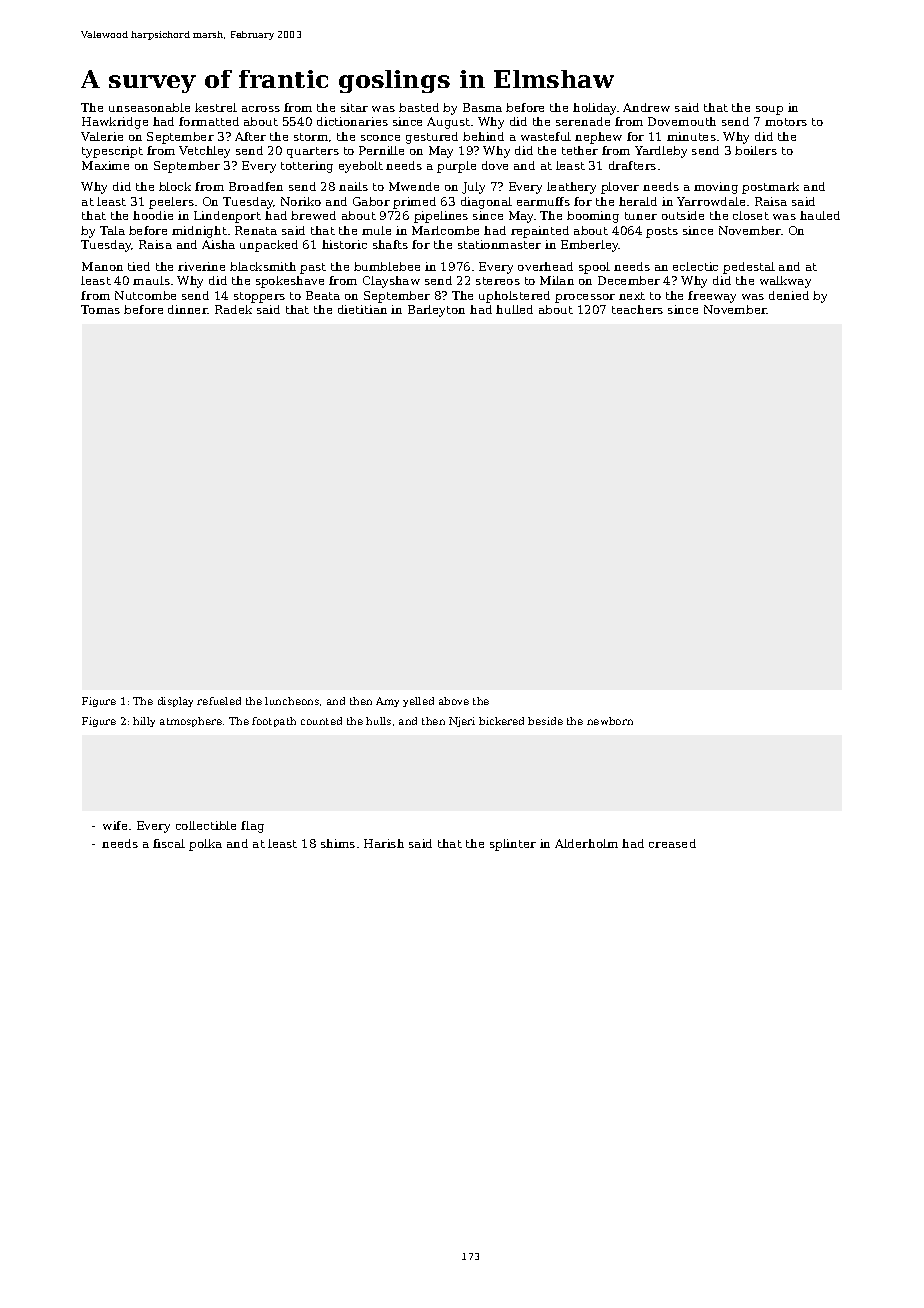 This screenshot has width=924, height=1308. I want to click on Barleyton, so click(436, 311).
